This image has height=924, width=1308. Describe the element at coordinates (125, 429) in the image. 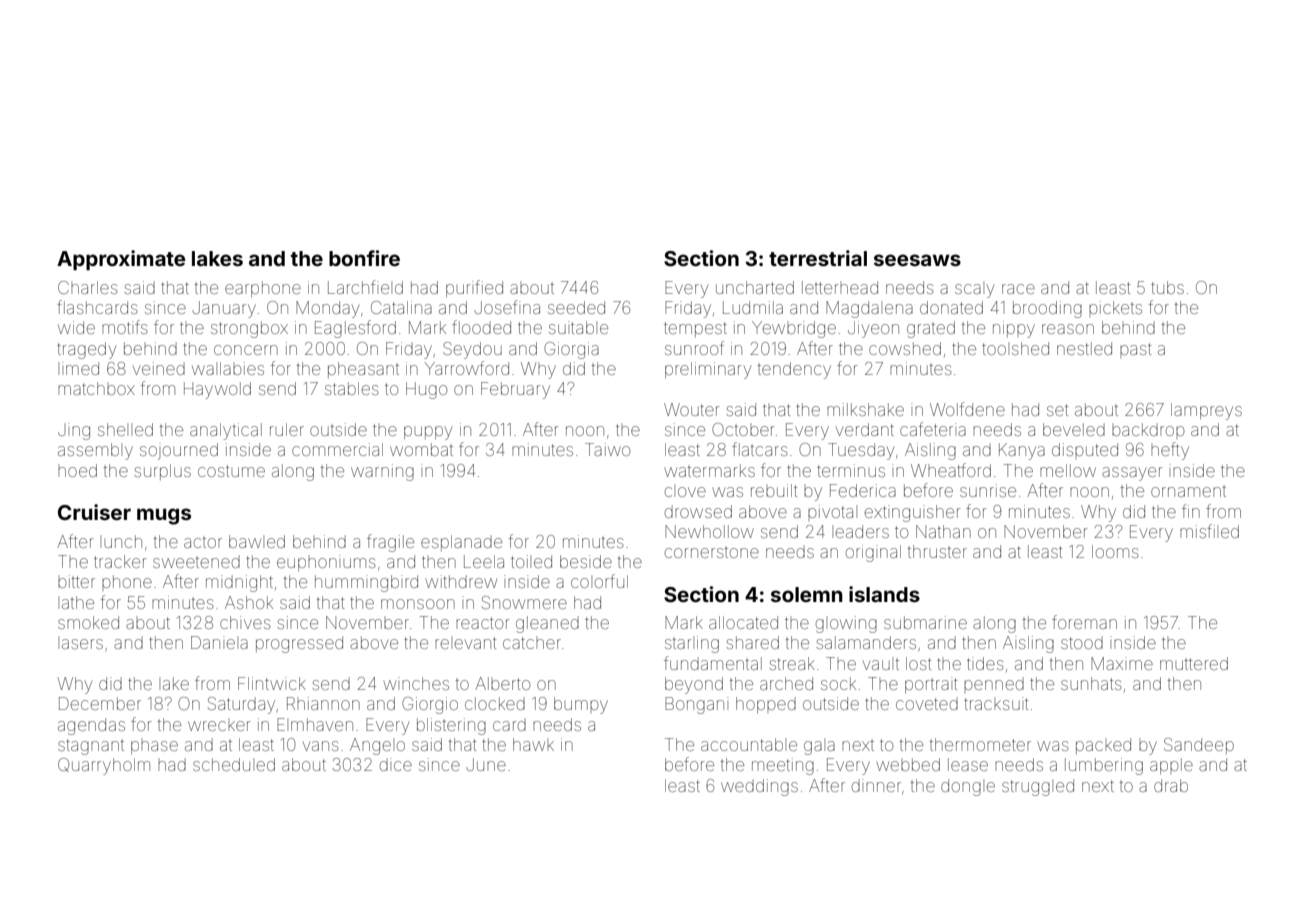

I see `shelled` at that location.
